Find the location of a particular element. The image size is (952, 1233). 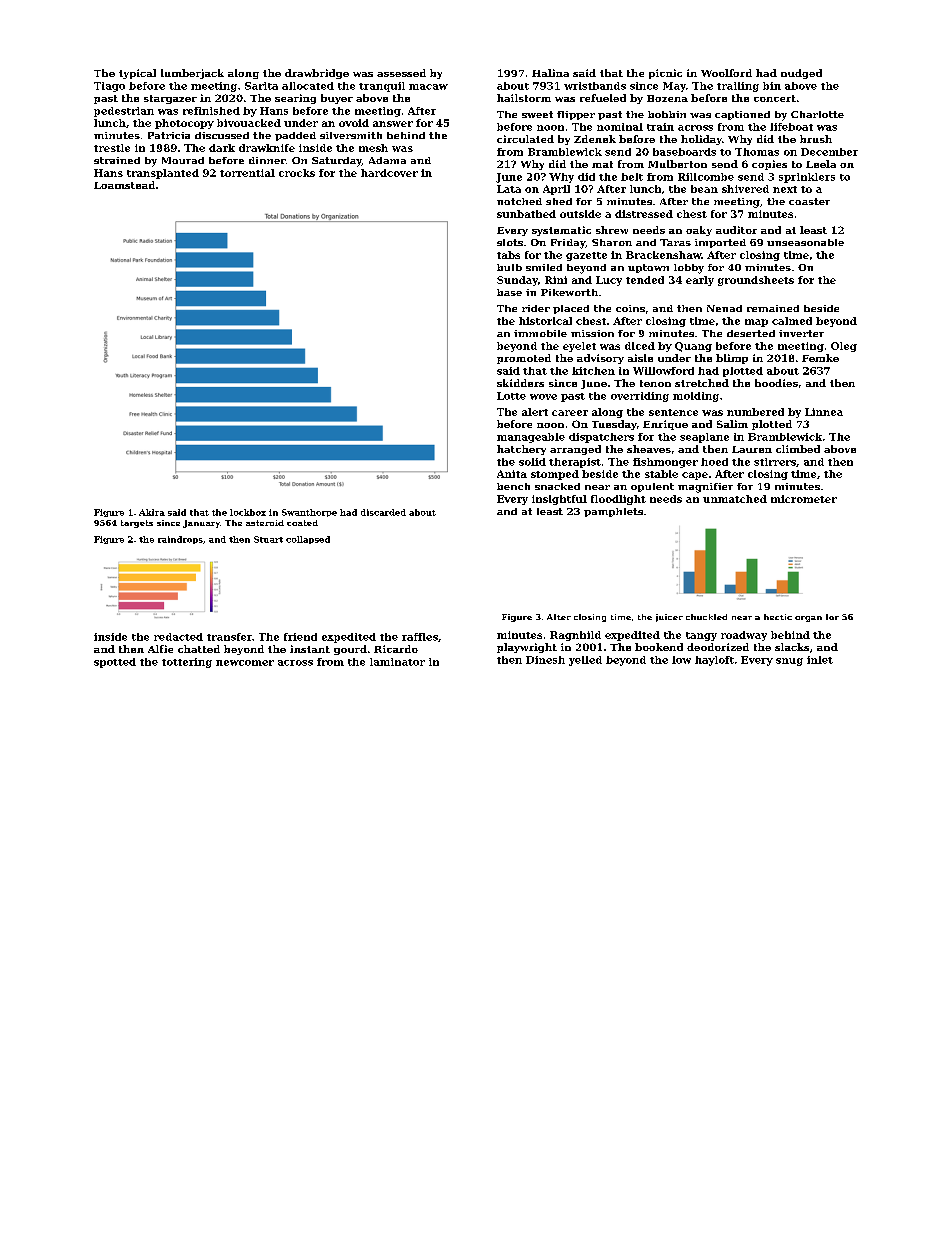

promoted is located at coordinates (524, 359).
